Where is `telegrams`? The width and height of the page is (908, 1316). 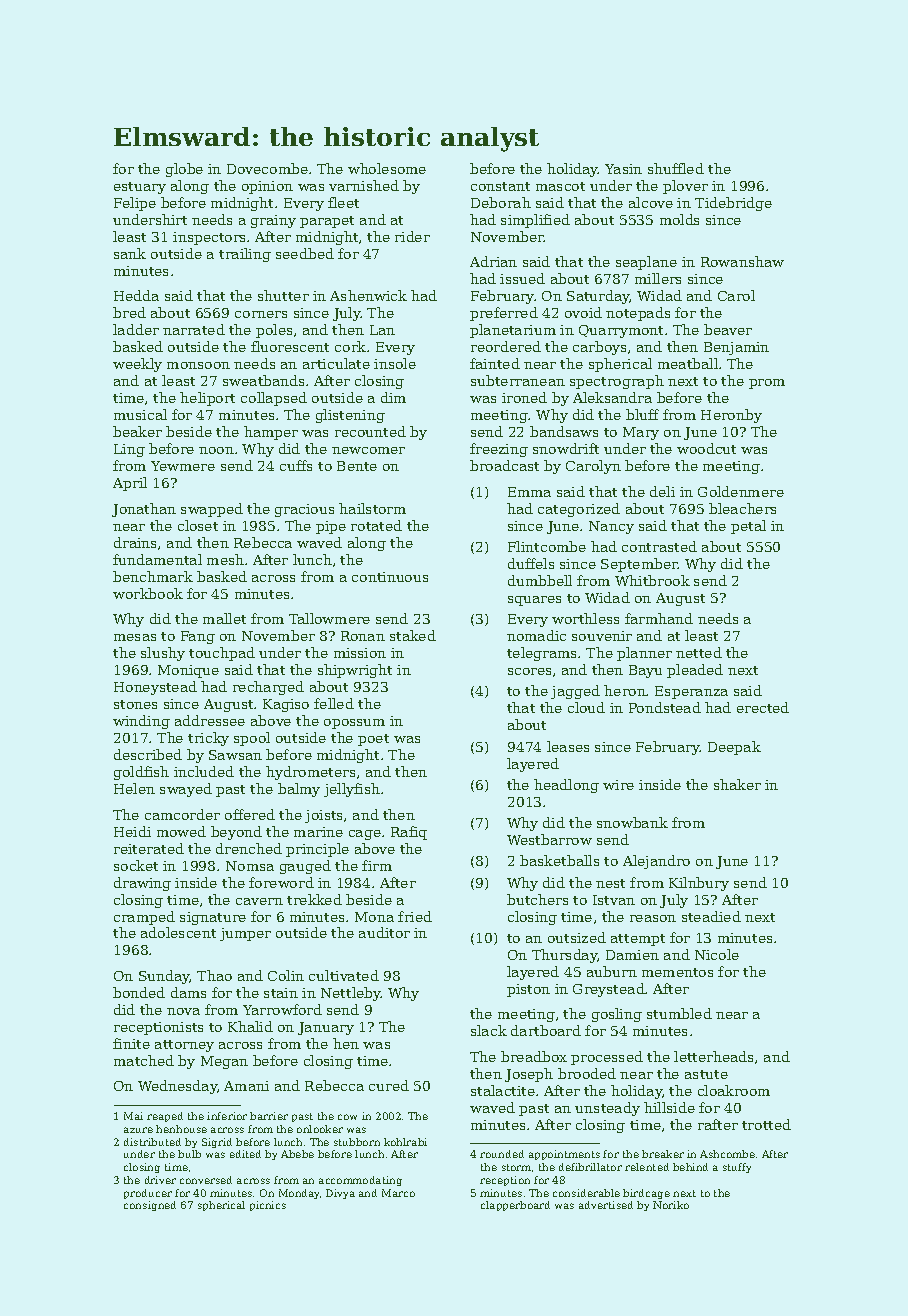 telegrams is located at coordinates (541, 654).
